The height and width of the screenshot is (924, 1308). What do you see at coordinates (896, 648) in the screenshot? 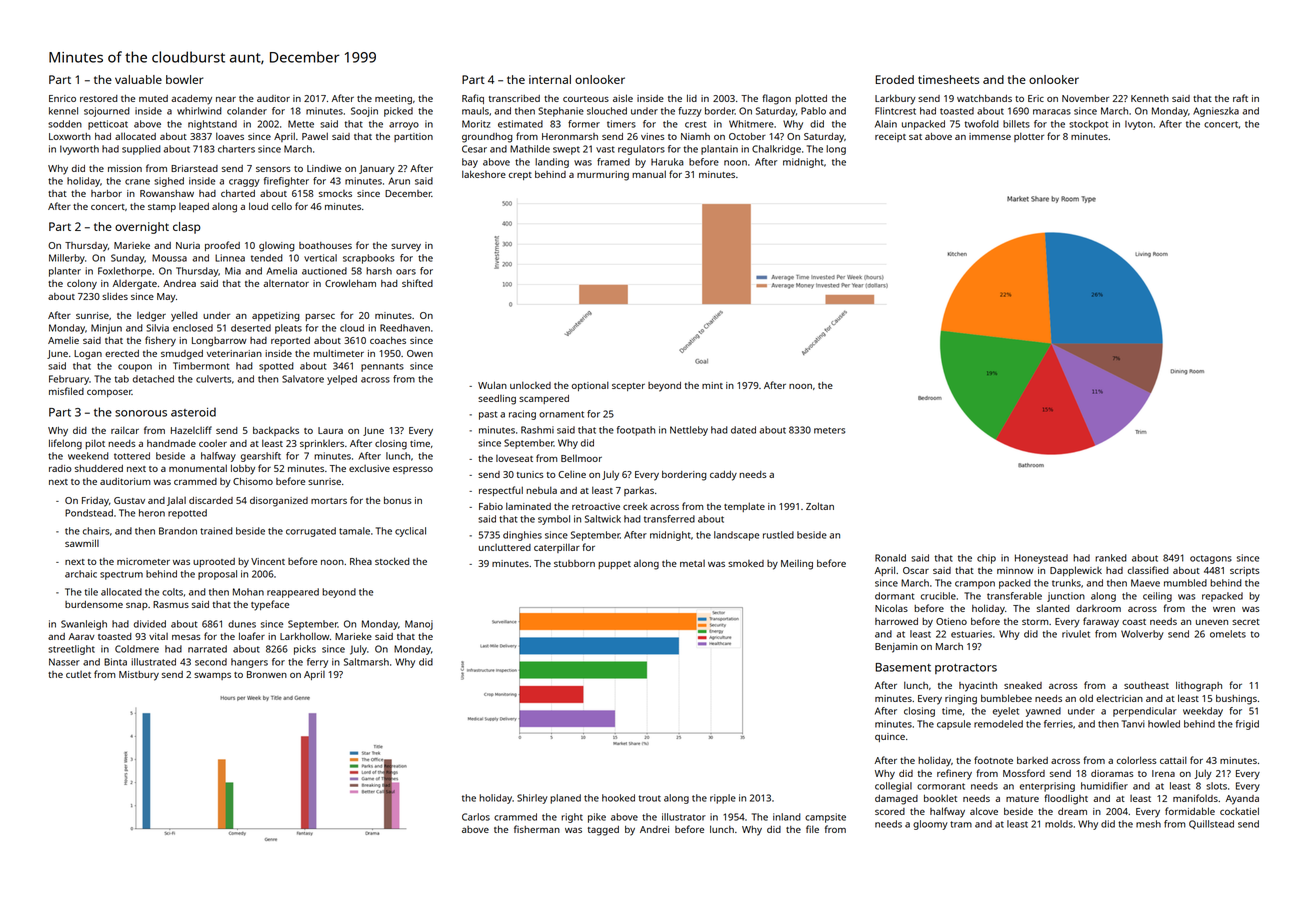
I see `Benjamin` at bounding box center [896, 648].
